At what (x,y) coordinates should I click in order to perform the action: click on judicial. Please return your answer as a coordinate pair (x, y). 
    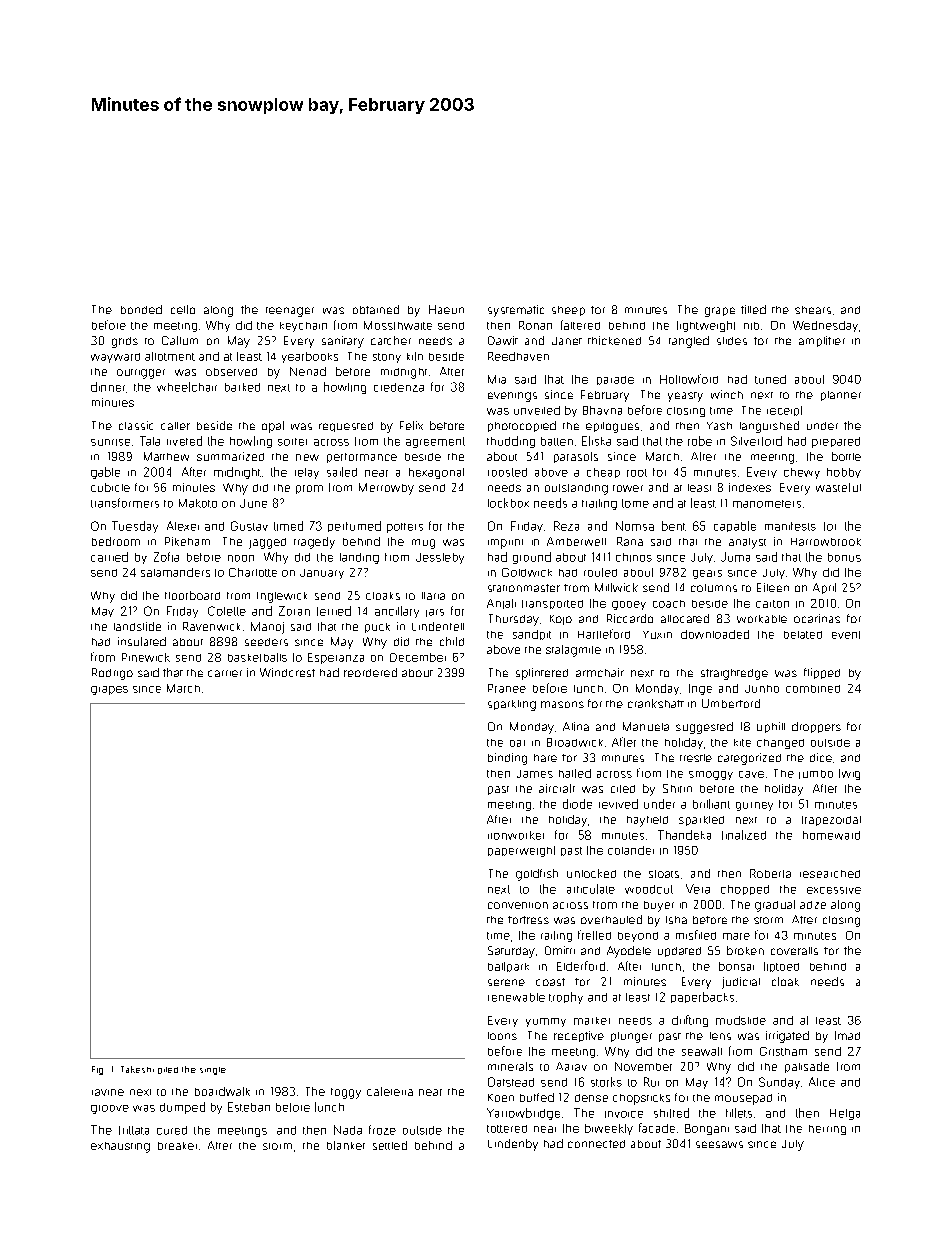
    Looking at the image, I should click on (741, 983).
